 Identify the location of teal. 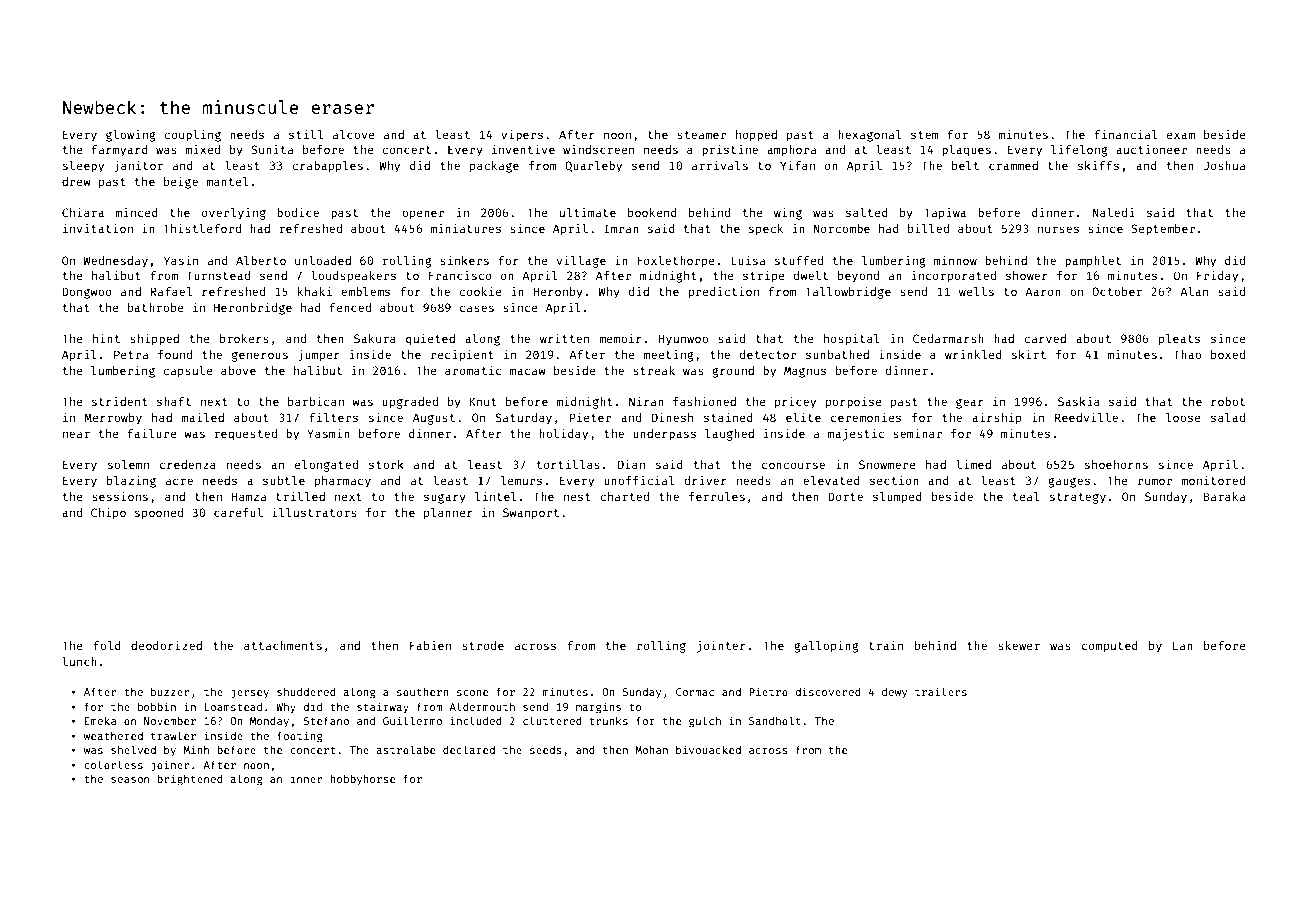
(1026, 496).
